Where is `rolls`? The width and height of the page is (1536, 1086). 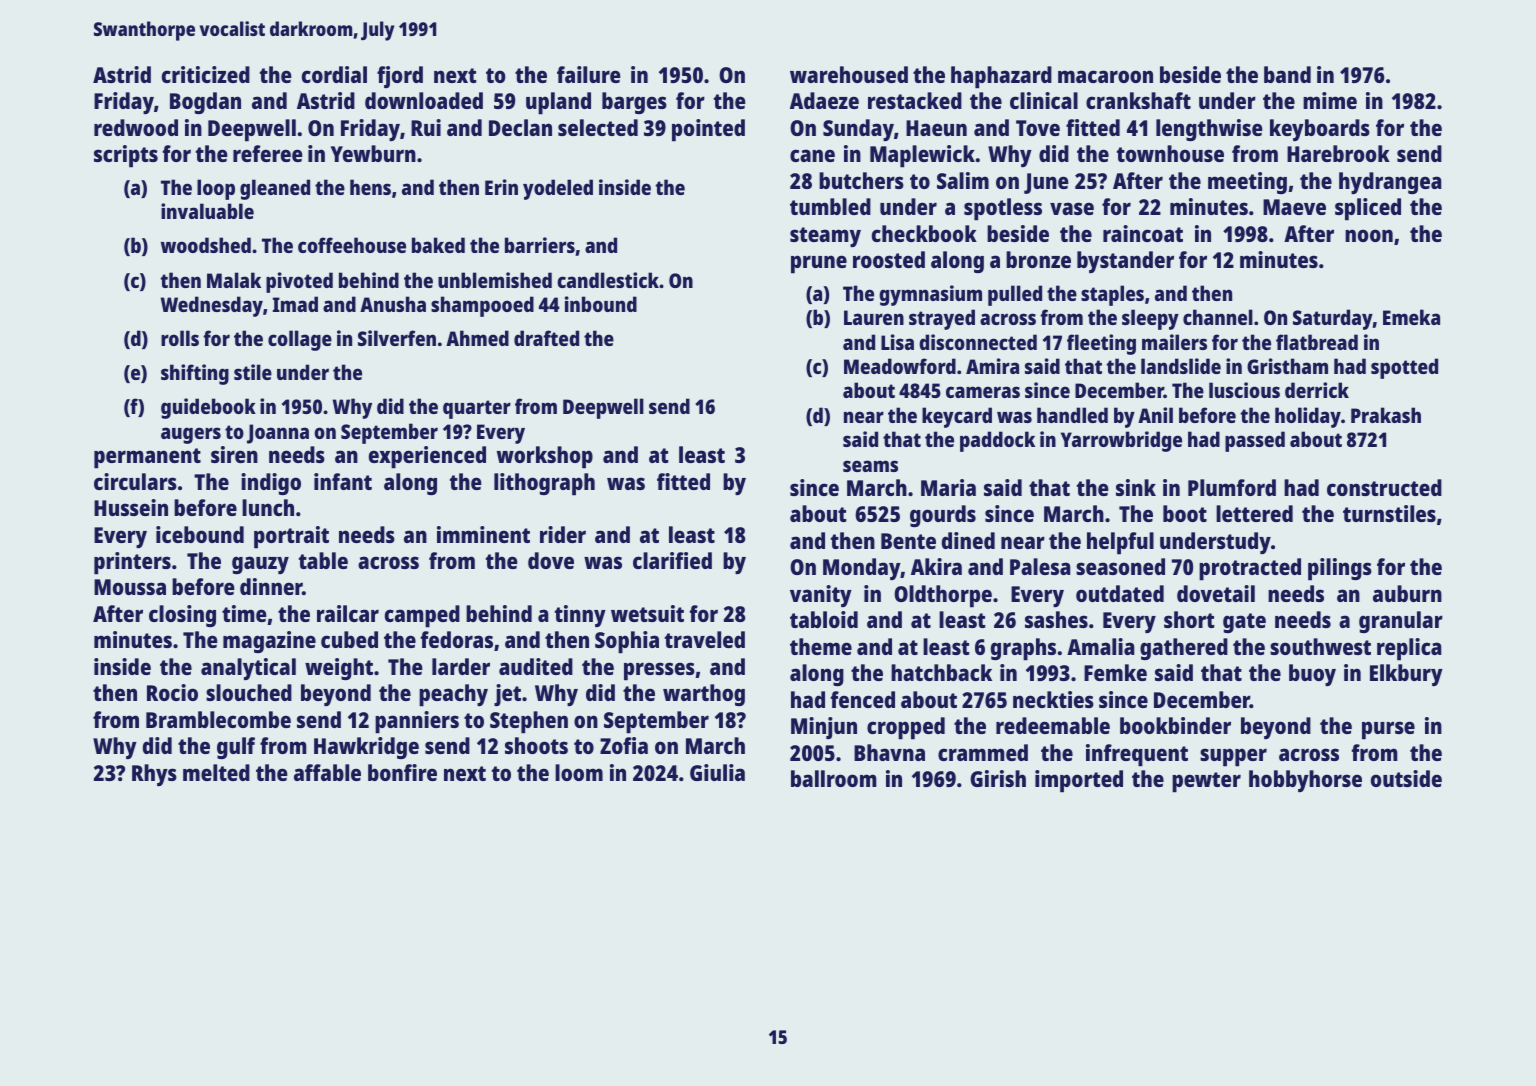 rolls is located at coordinates (180, 338).
